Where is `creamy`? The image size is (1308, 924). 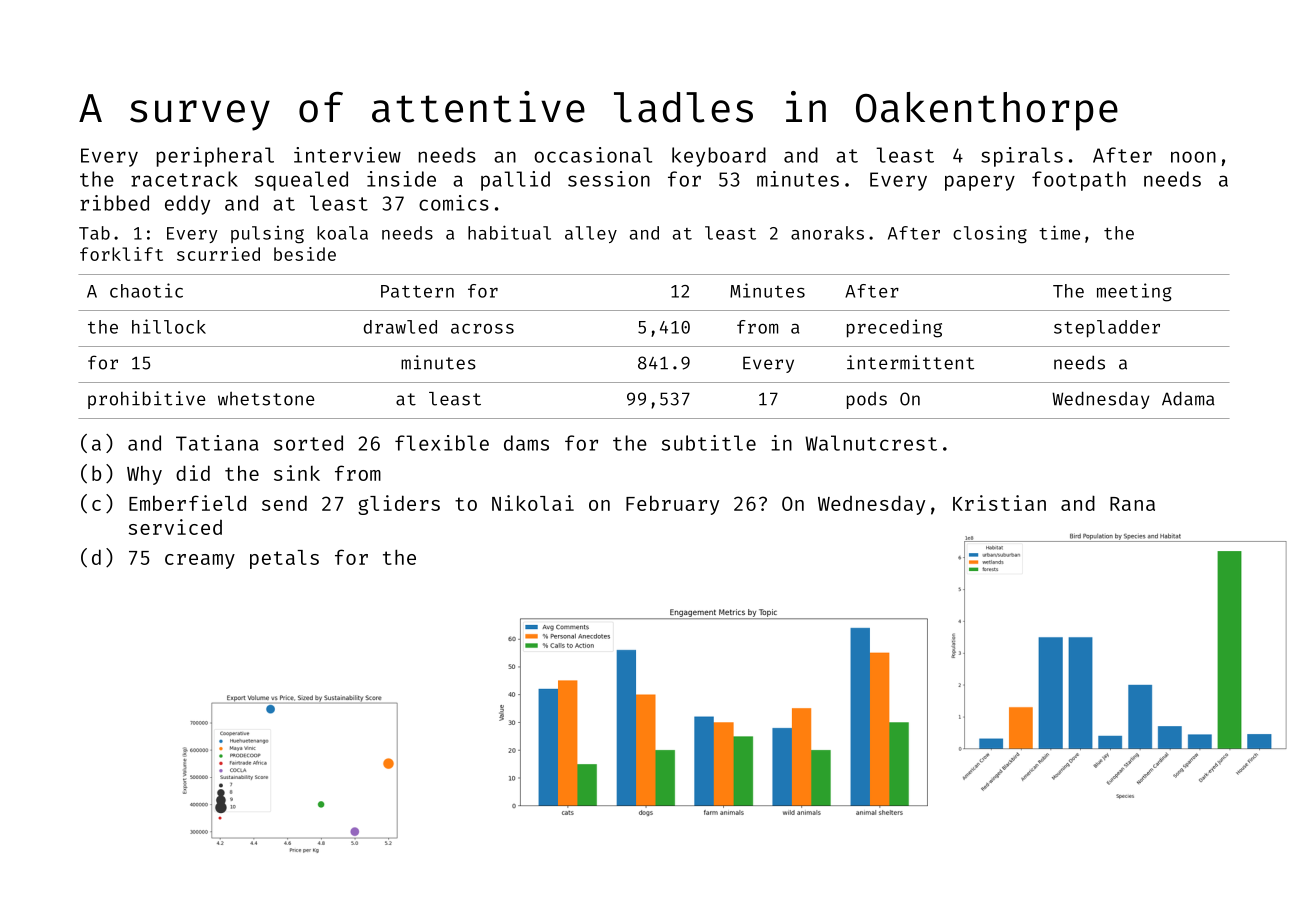 creamy is located at coordinates (200, 561).
